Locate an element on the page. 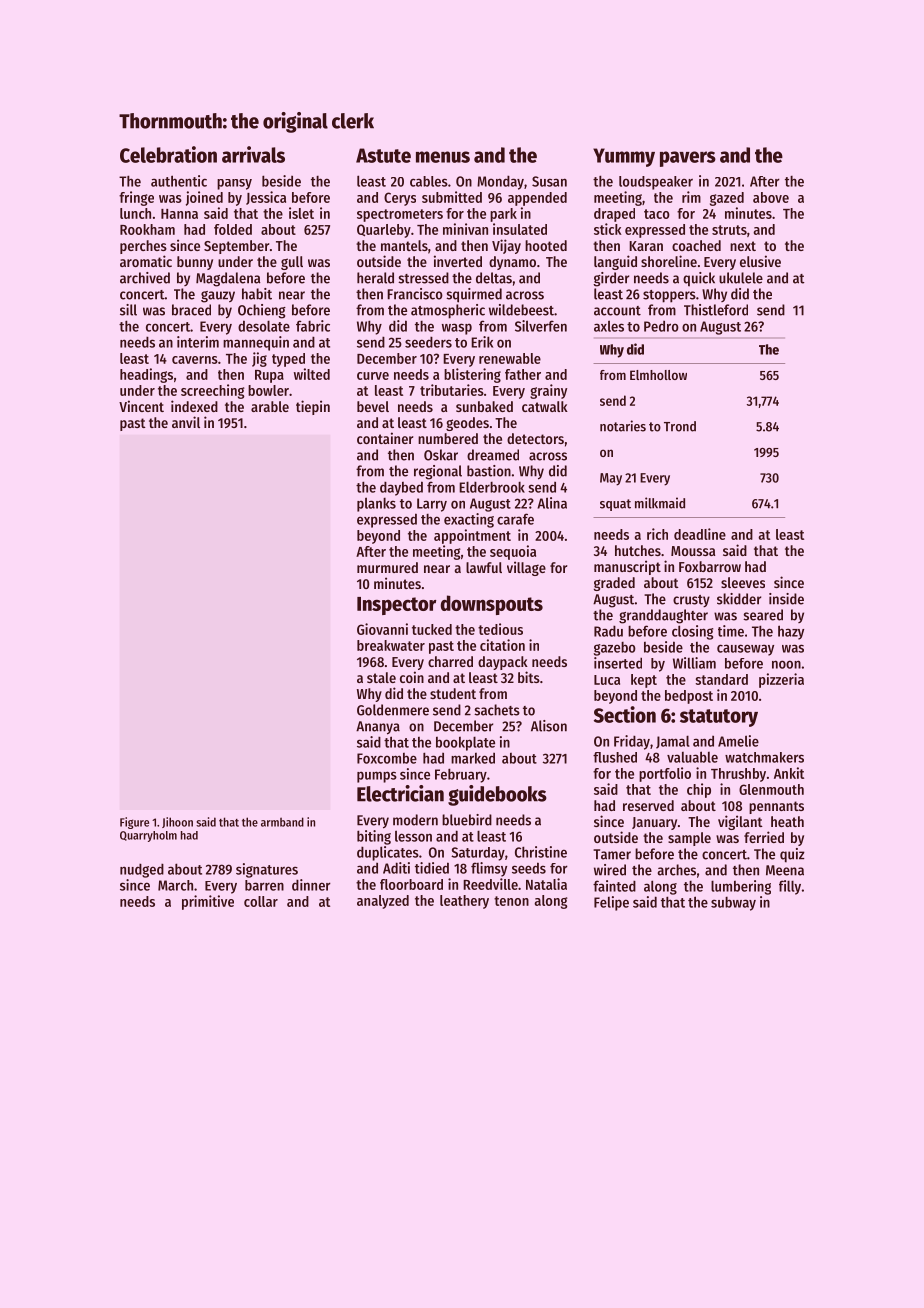 This page has width=924, height=1308. murmured is located at coordinates (387, 567).
